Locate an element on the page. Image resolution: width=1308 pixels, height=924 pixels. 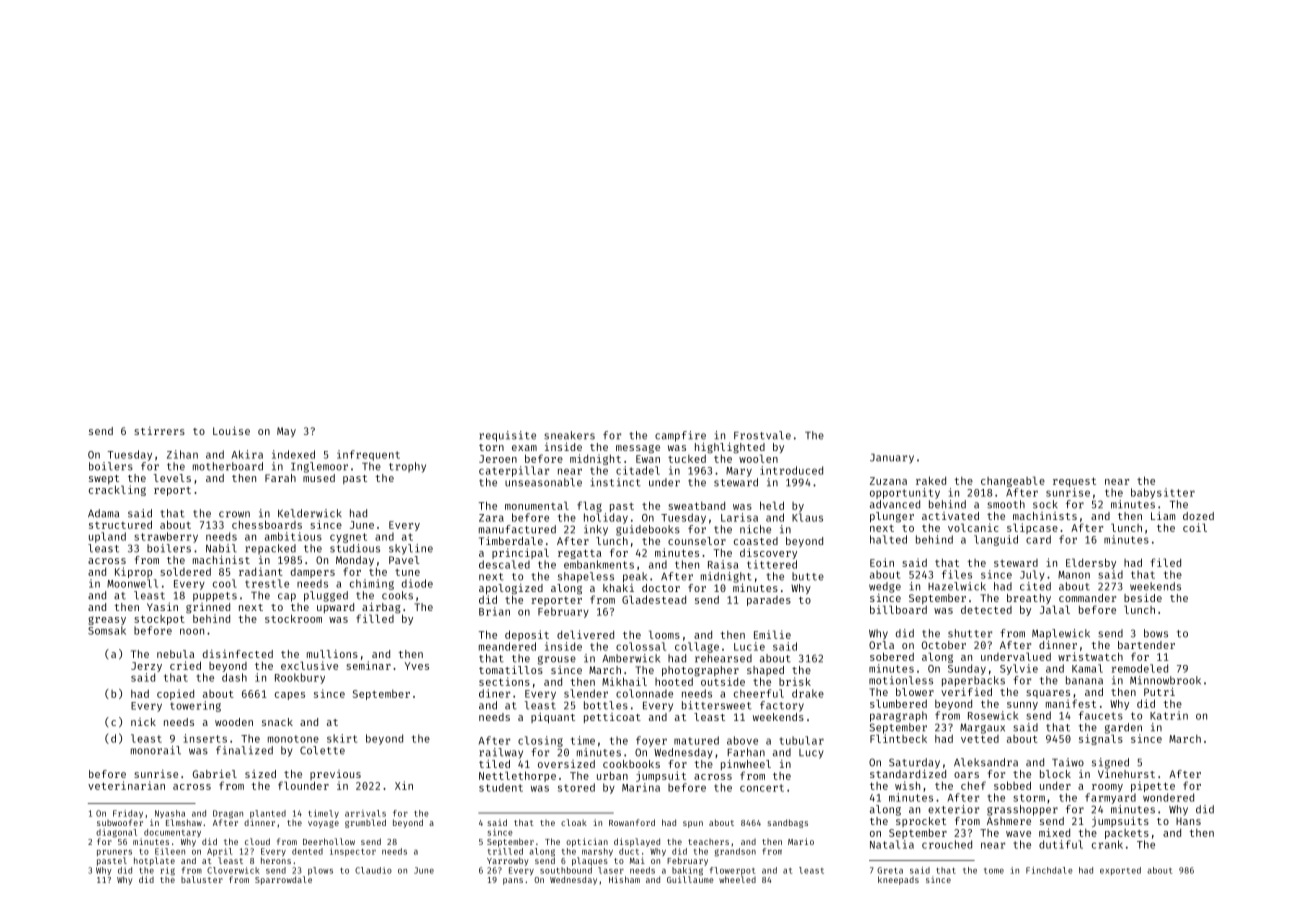
halted is located at coordinates (888, 539).
